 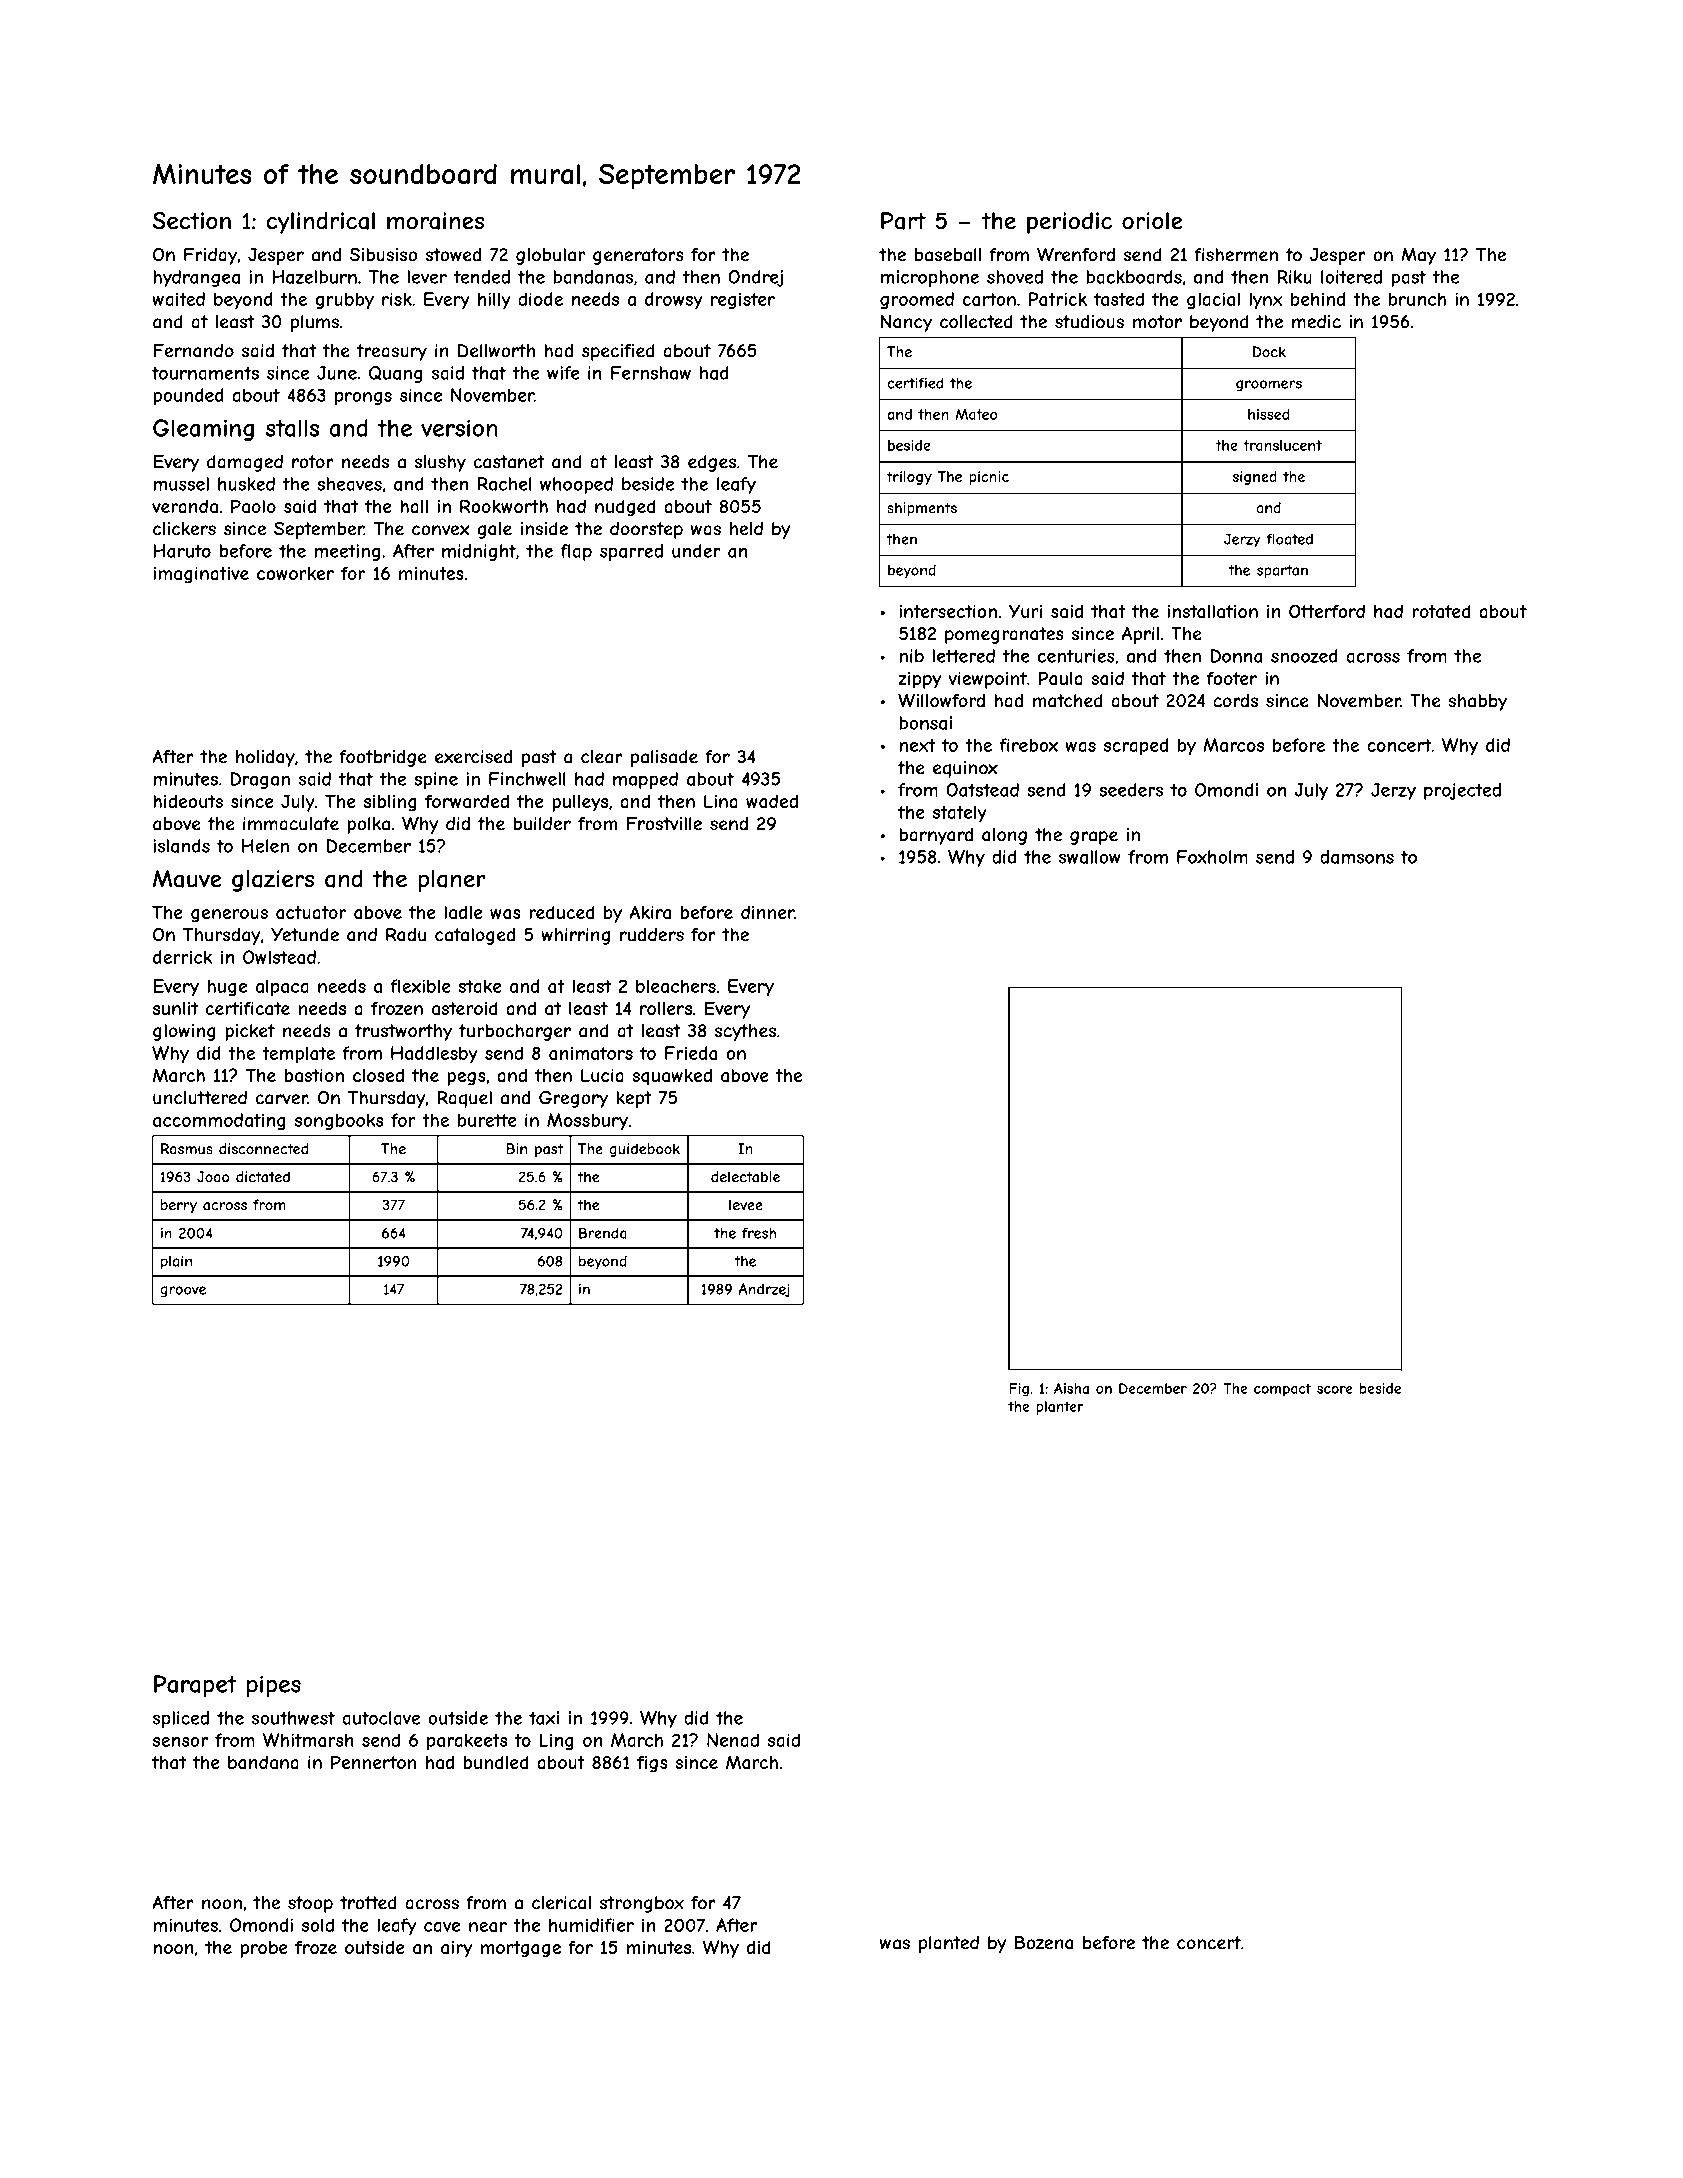 What do you see at coordinates (764, 1290) in the screenshot?
I see `Andrzej` at bounding box center [764, 1290].
